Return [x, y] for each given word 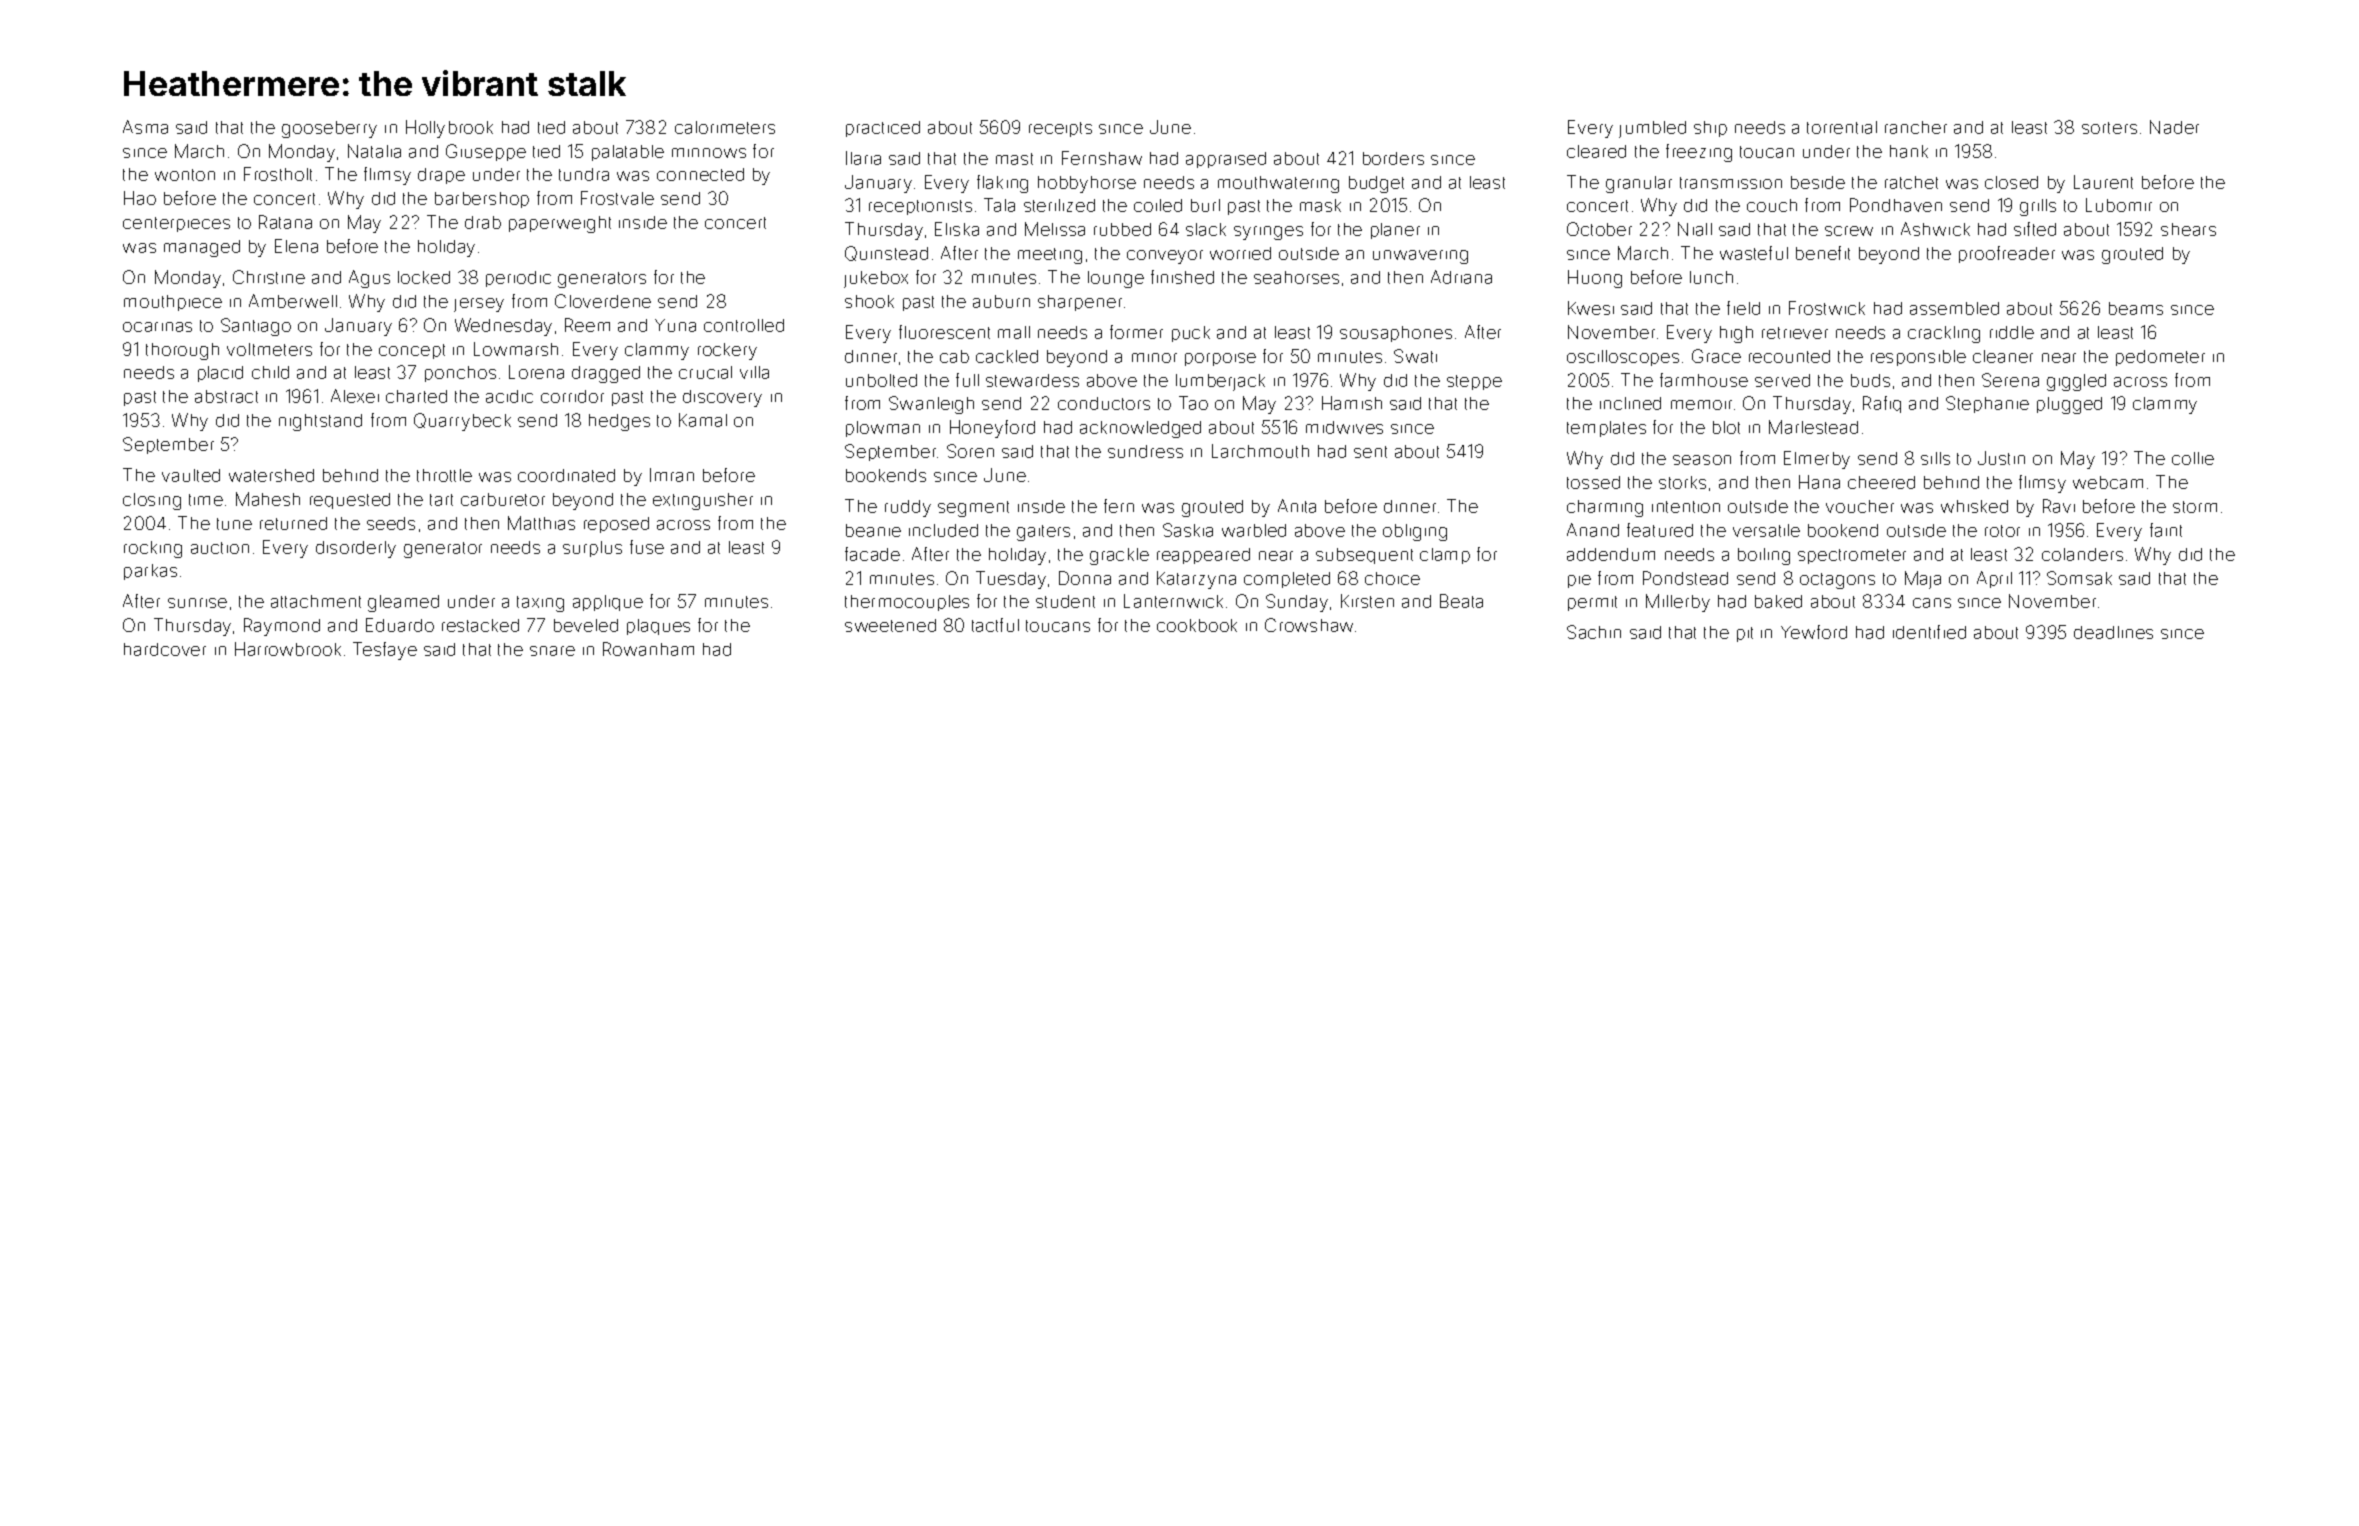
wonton [185, 175]
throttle [444, 475]
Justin [2001, 458]
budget [1376, 184]
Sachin [1594, 632]
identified [1929, 632]
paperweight [560, 224]
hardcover [165, 649]
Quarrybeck [462, 422]
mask [1320, 205]
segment [973, 509]
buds [1870, 380]
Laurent [2103, 182]
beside [1818, 182]
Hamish [1352, 403]
